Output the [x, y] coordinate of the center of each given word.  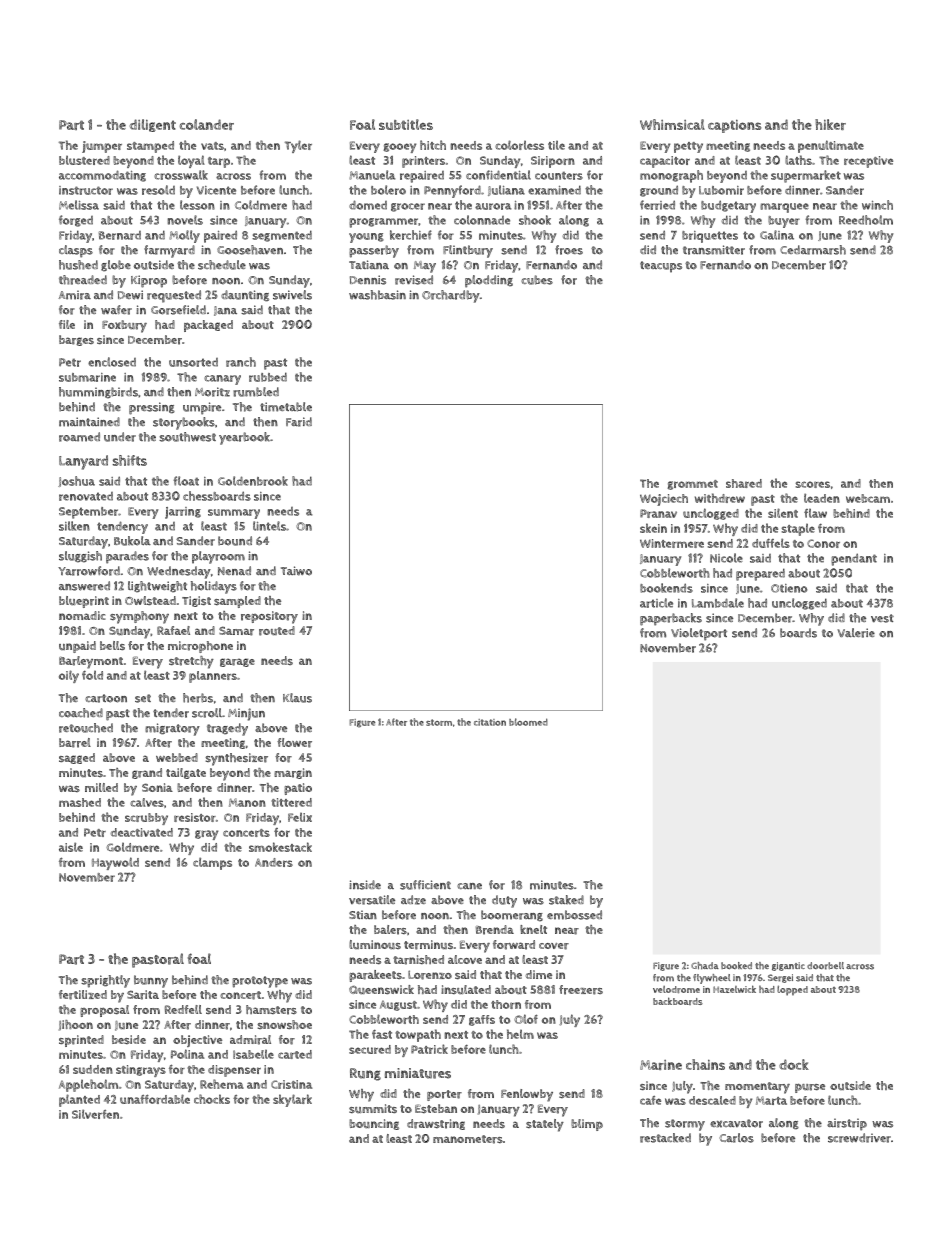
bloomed [528, 722]
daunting [245, 295]
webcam [868, 498]
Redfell [183, 1009]
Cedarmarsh [813, 250]
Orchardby [451, 296]
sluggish [80, 557]
